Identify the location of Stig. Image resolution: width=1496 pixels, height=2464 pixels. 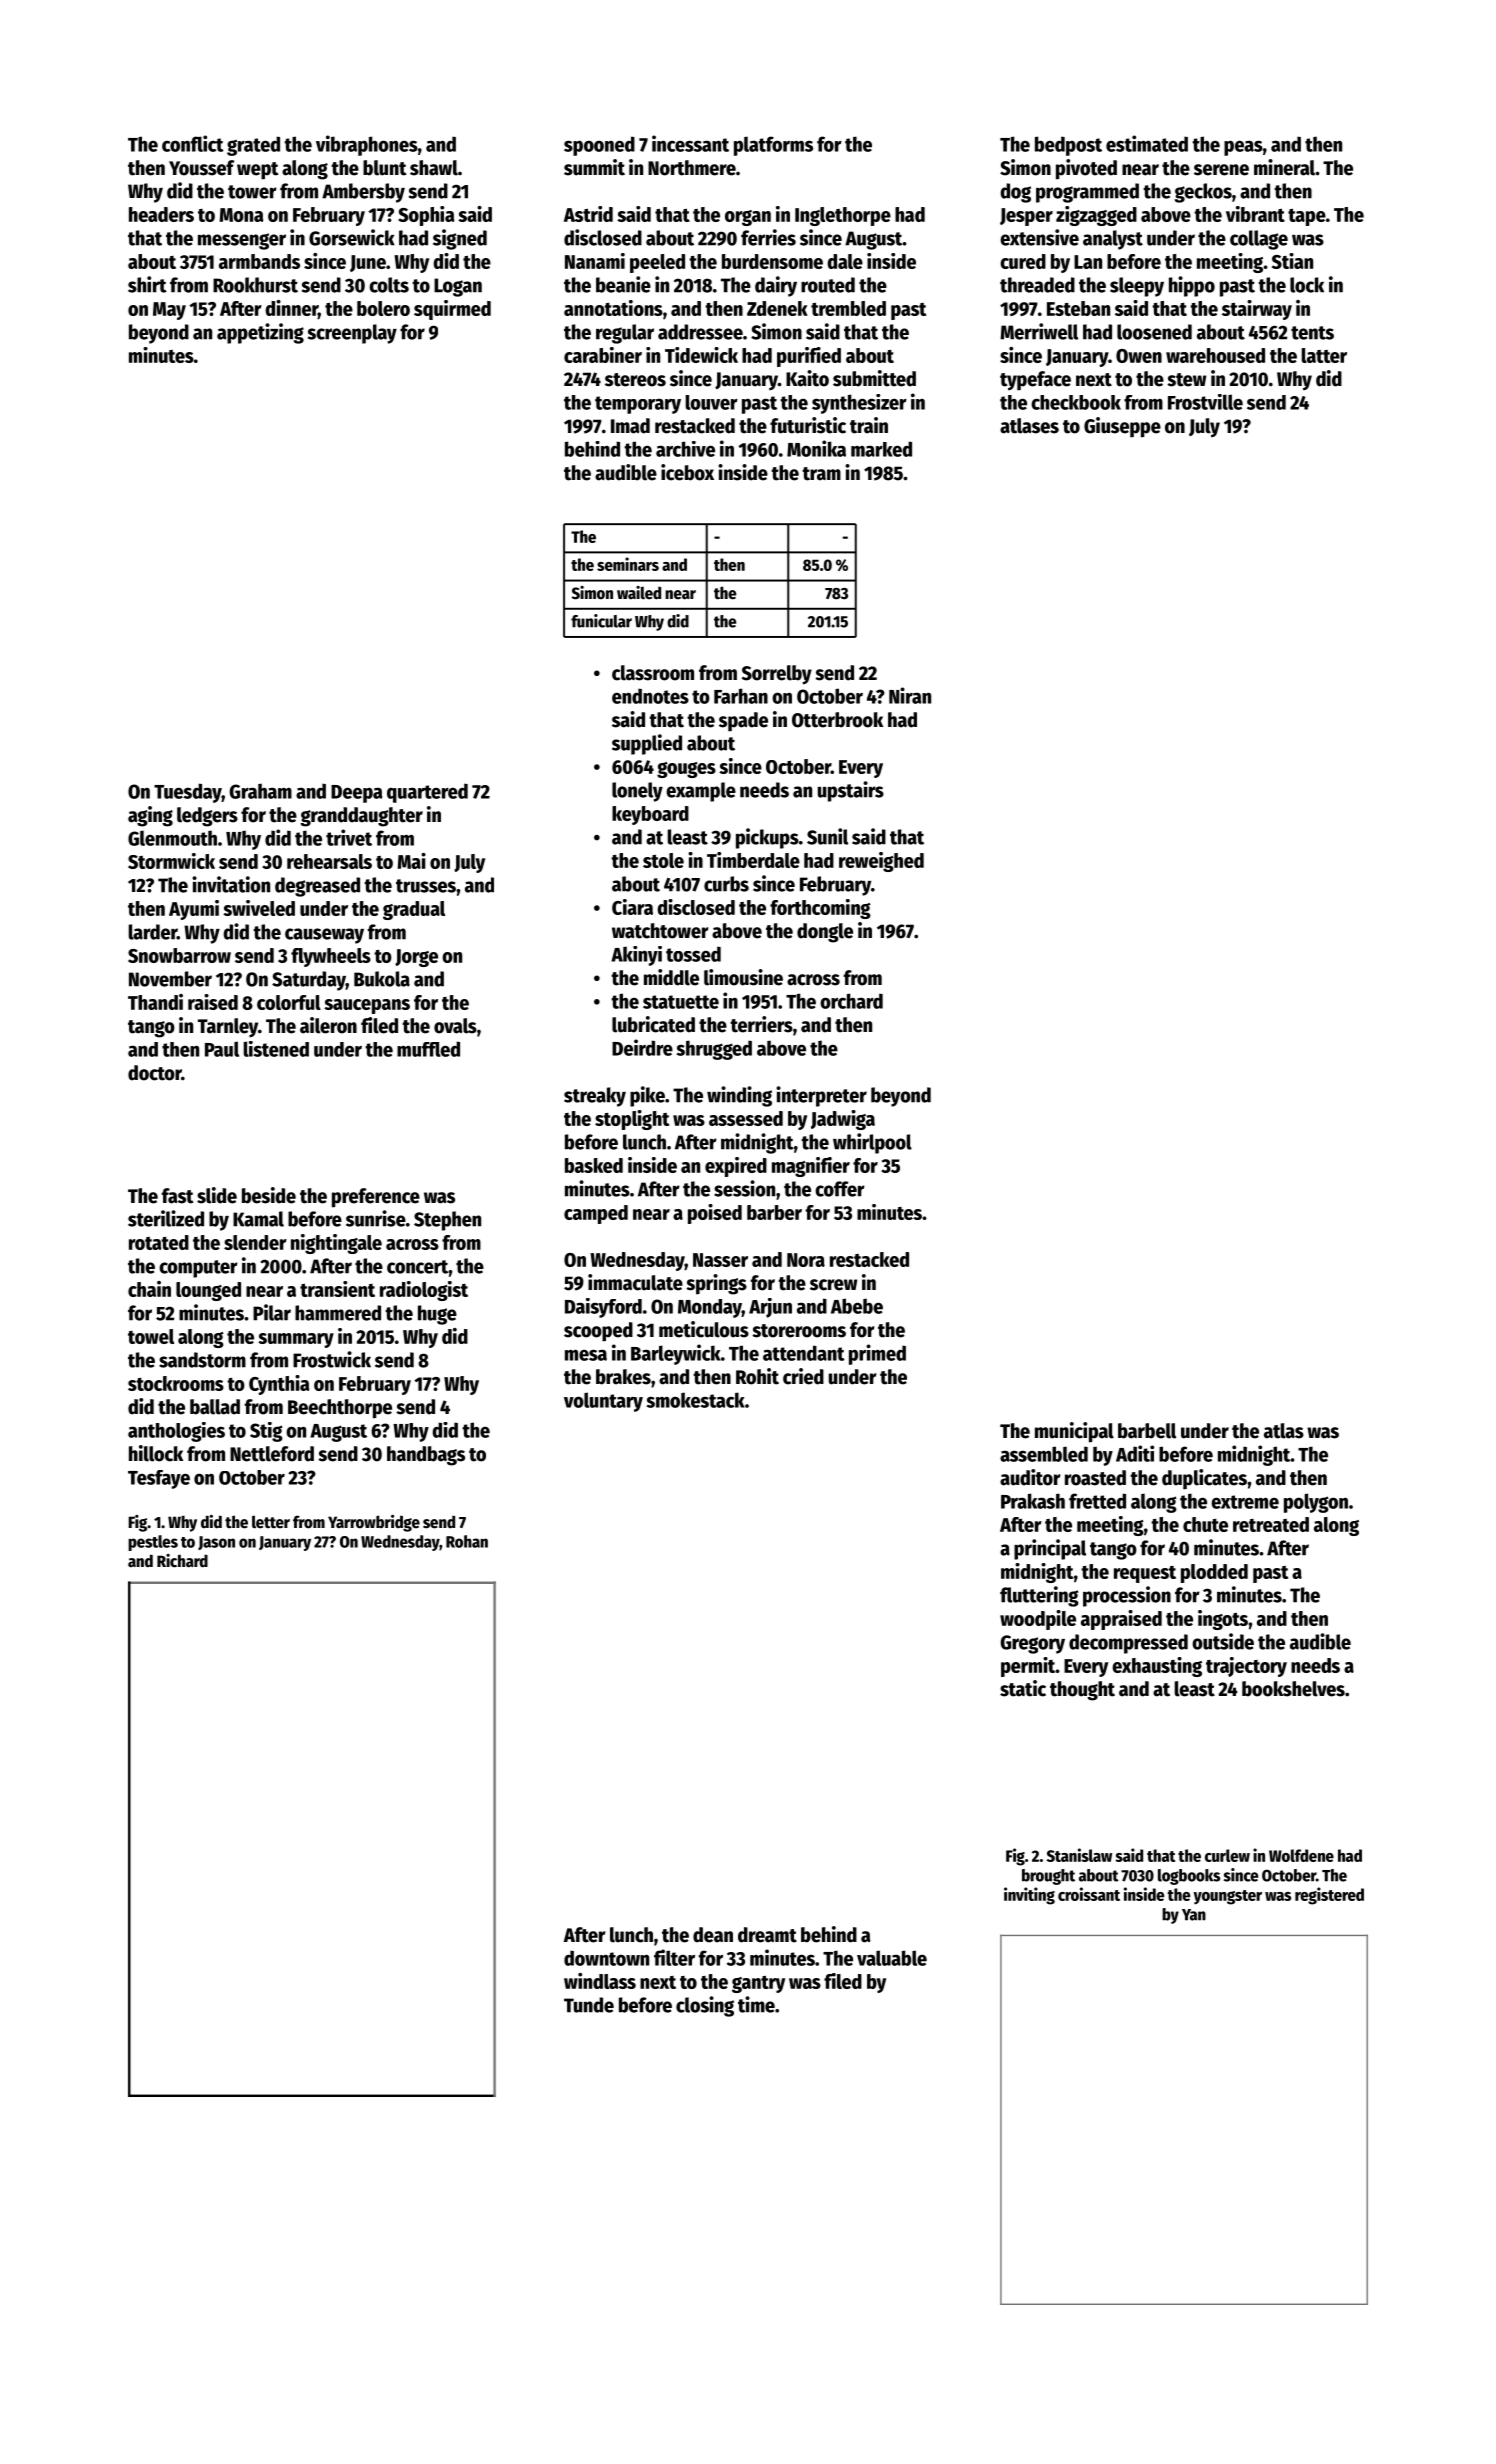
(266, 1432).
